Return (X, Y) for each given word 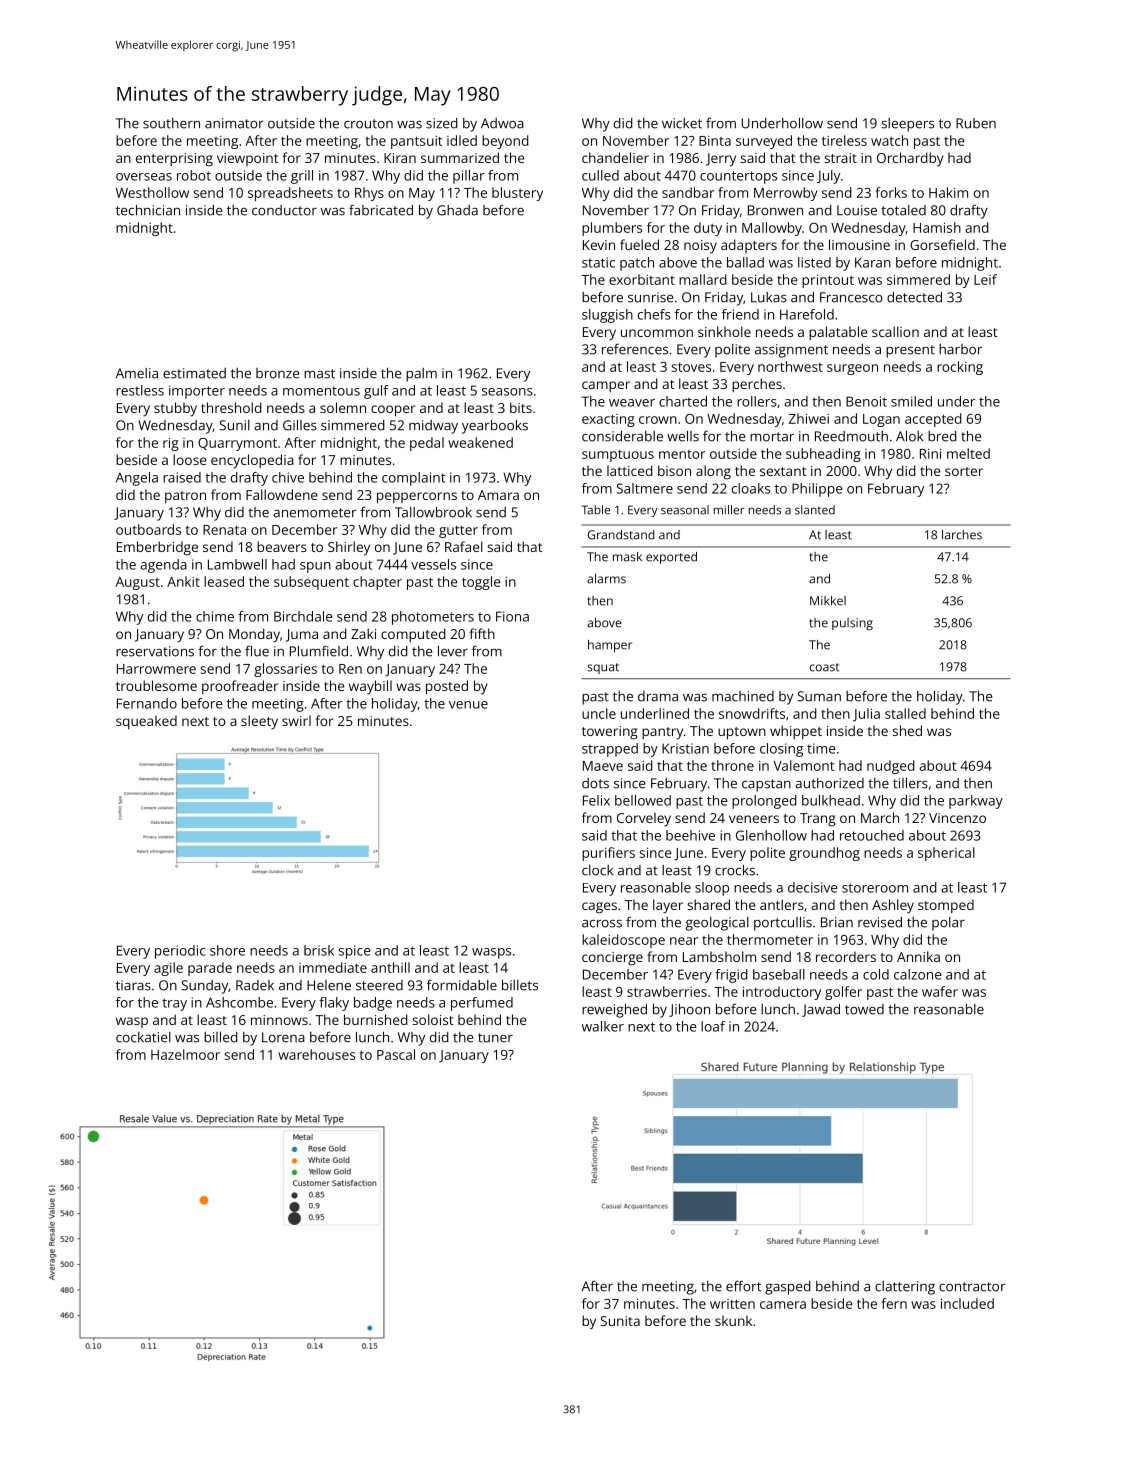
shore (227, 950)
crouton (368, 124)
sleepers (907, 125)
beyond (505, 142)
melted (968, 453)
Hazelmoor (185, 1054)
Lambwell (237, 564)
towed (864, 1009)
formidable (462, 985)
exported (671, 558)
